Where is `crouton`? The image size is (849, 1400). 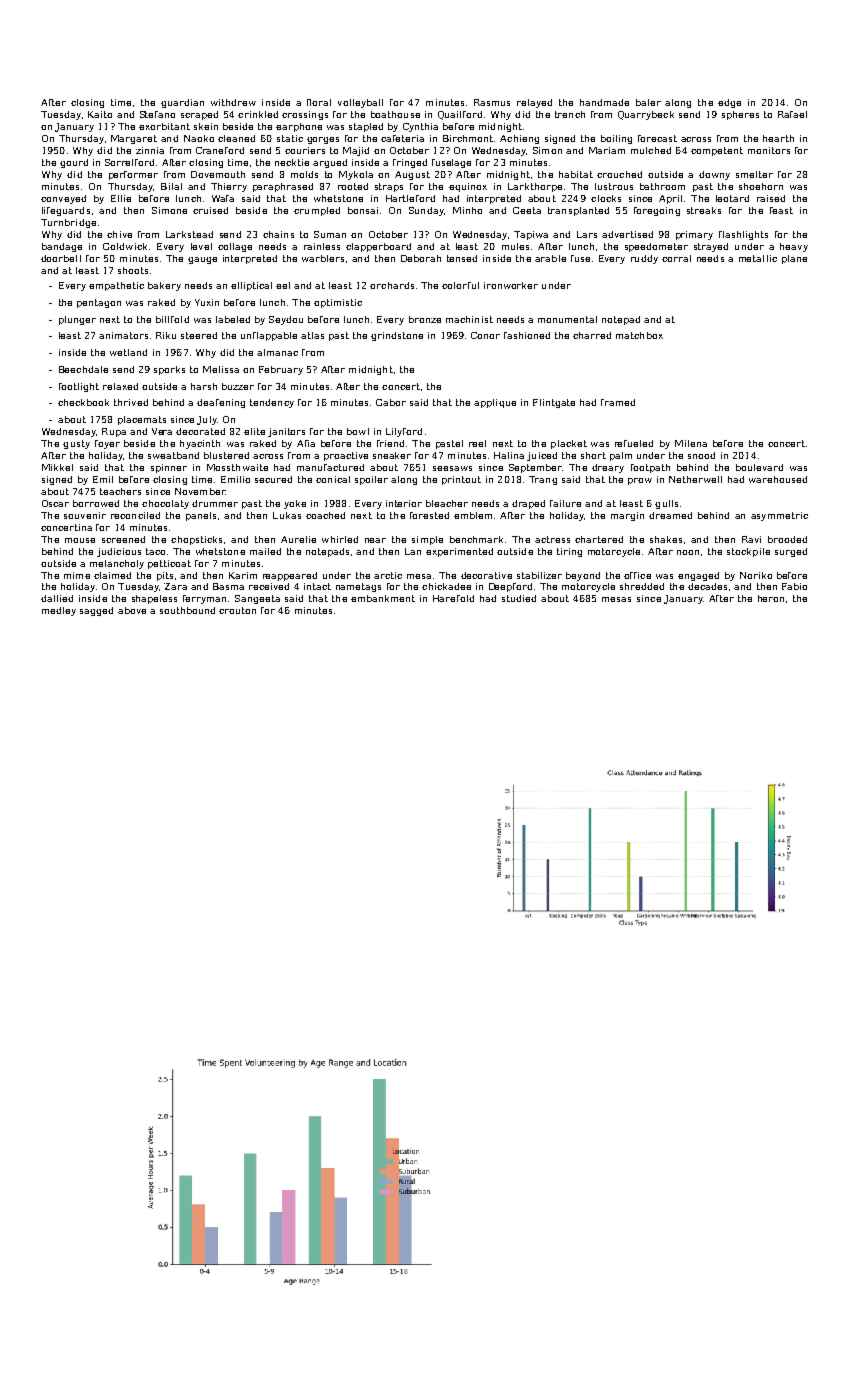
crouton is located at coordinates (237, 610).
